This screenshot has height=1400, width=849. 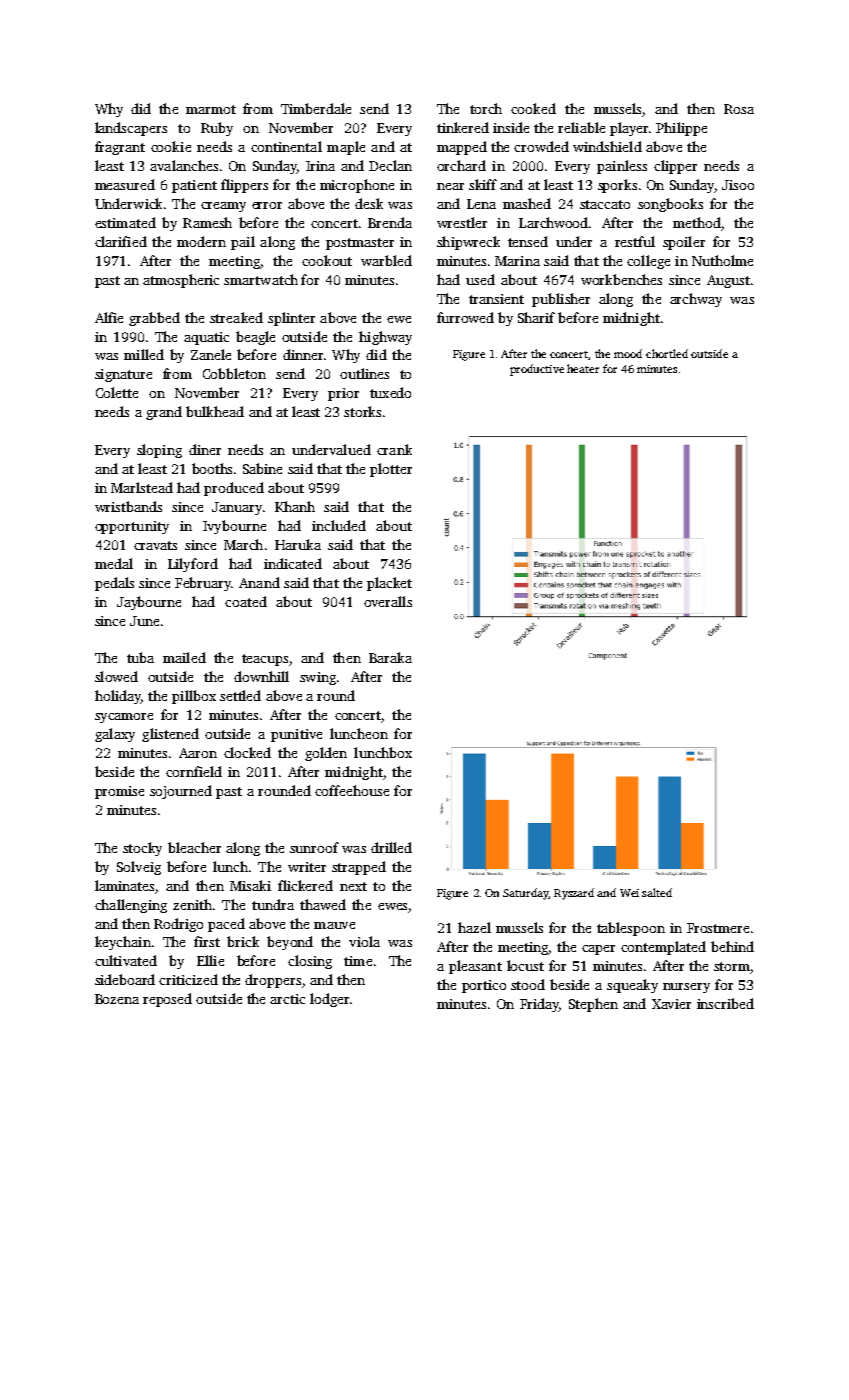 I want to click on salted, so click(x=657, y=892).
